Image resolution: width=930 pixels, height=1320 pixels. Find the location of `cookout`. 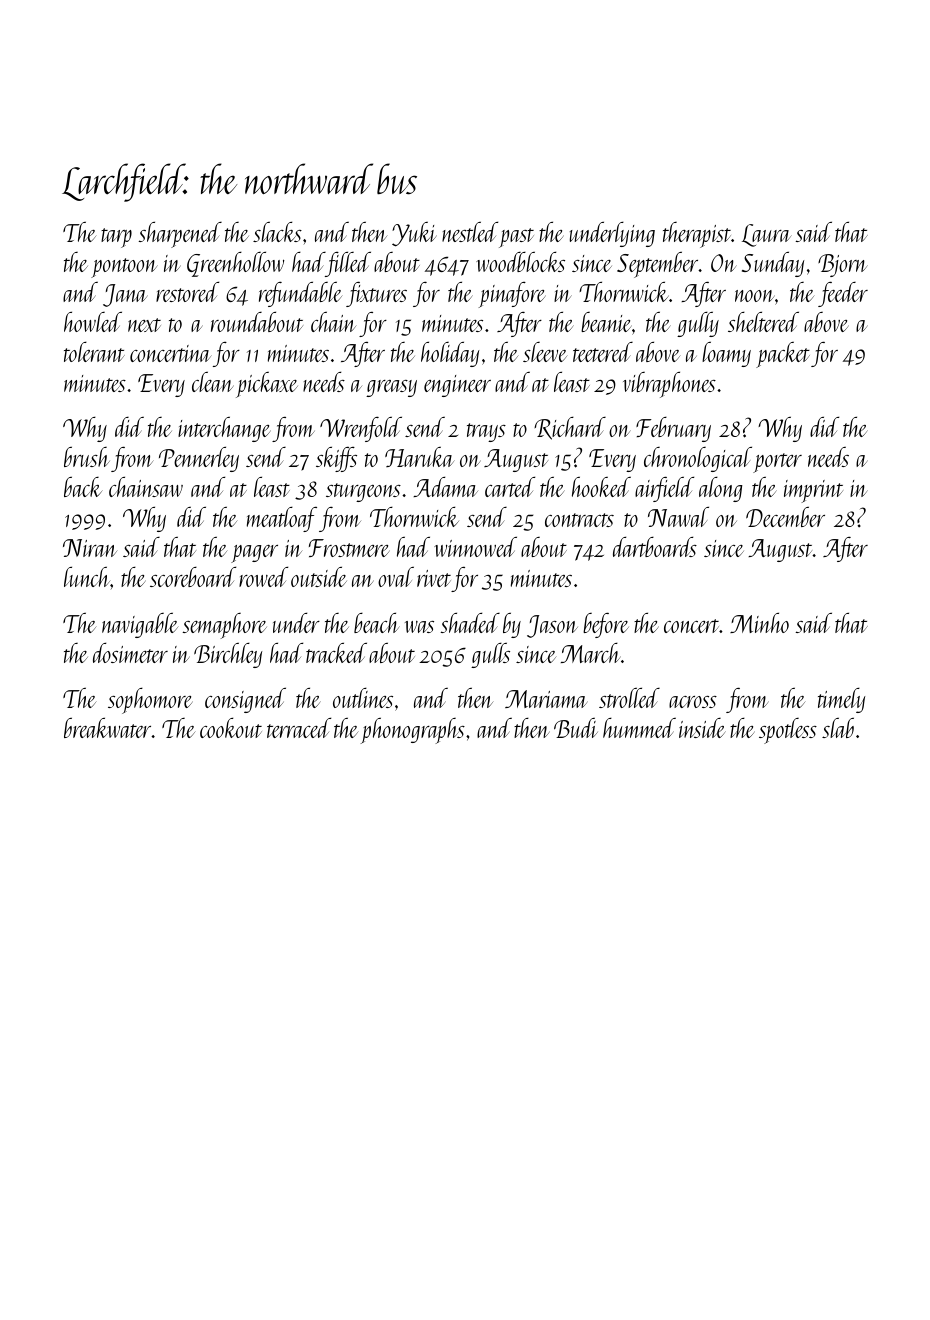

cookout is located at coordinates (231, 727).
